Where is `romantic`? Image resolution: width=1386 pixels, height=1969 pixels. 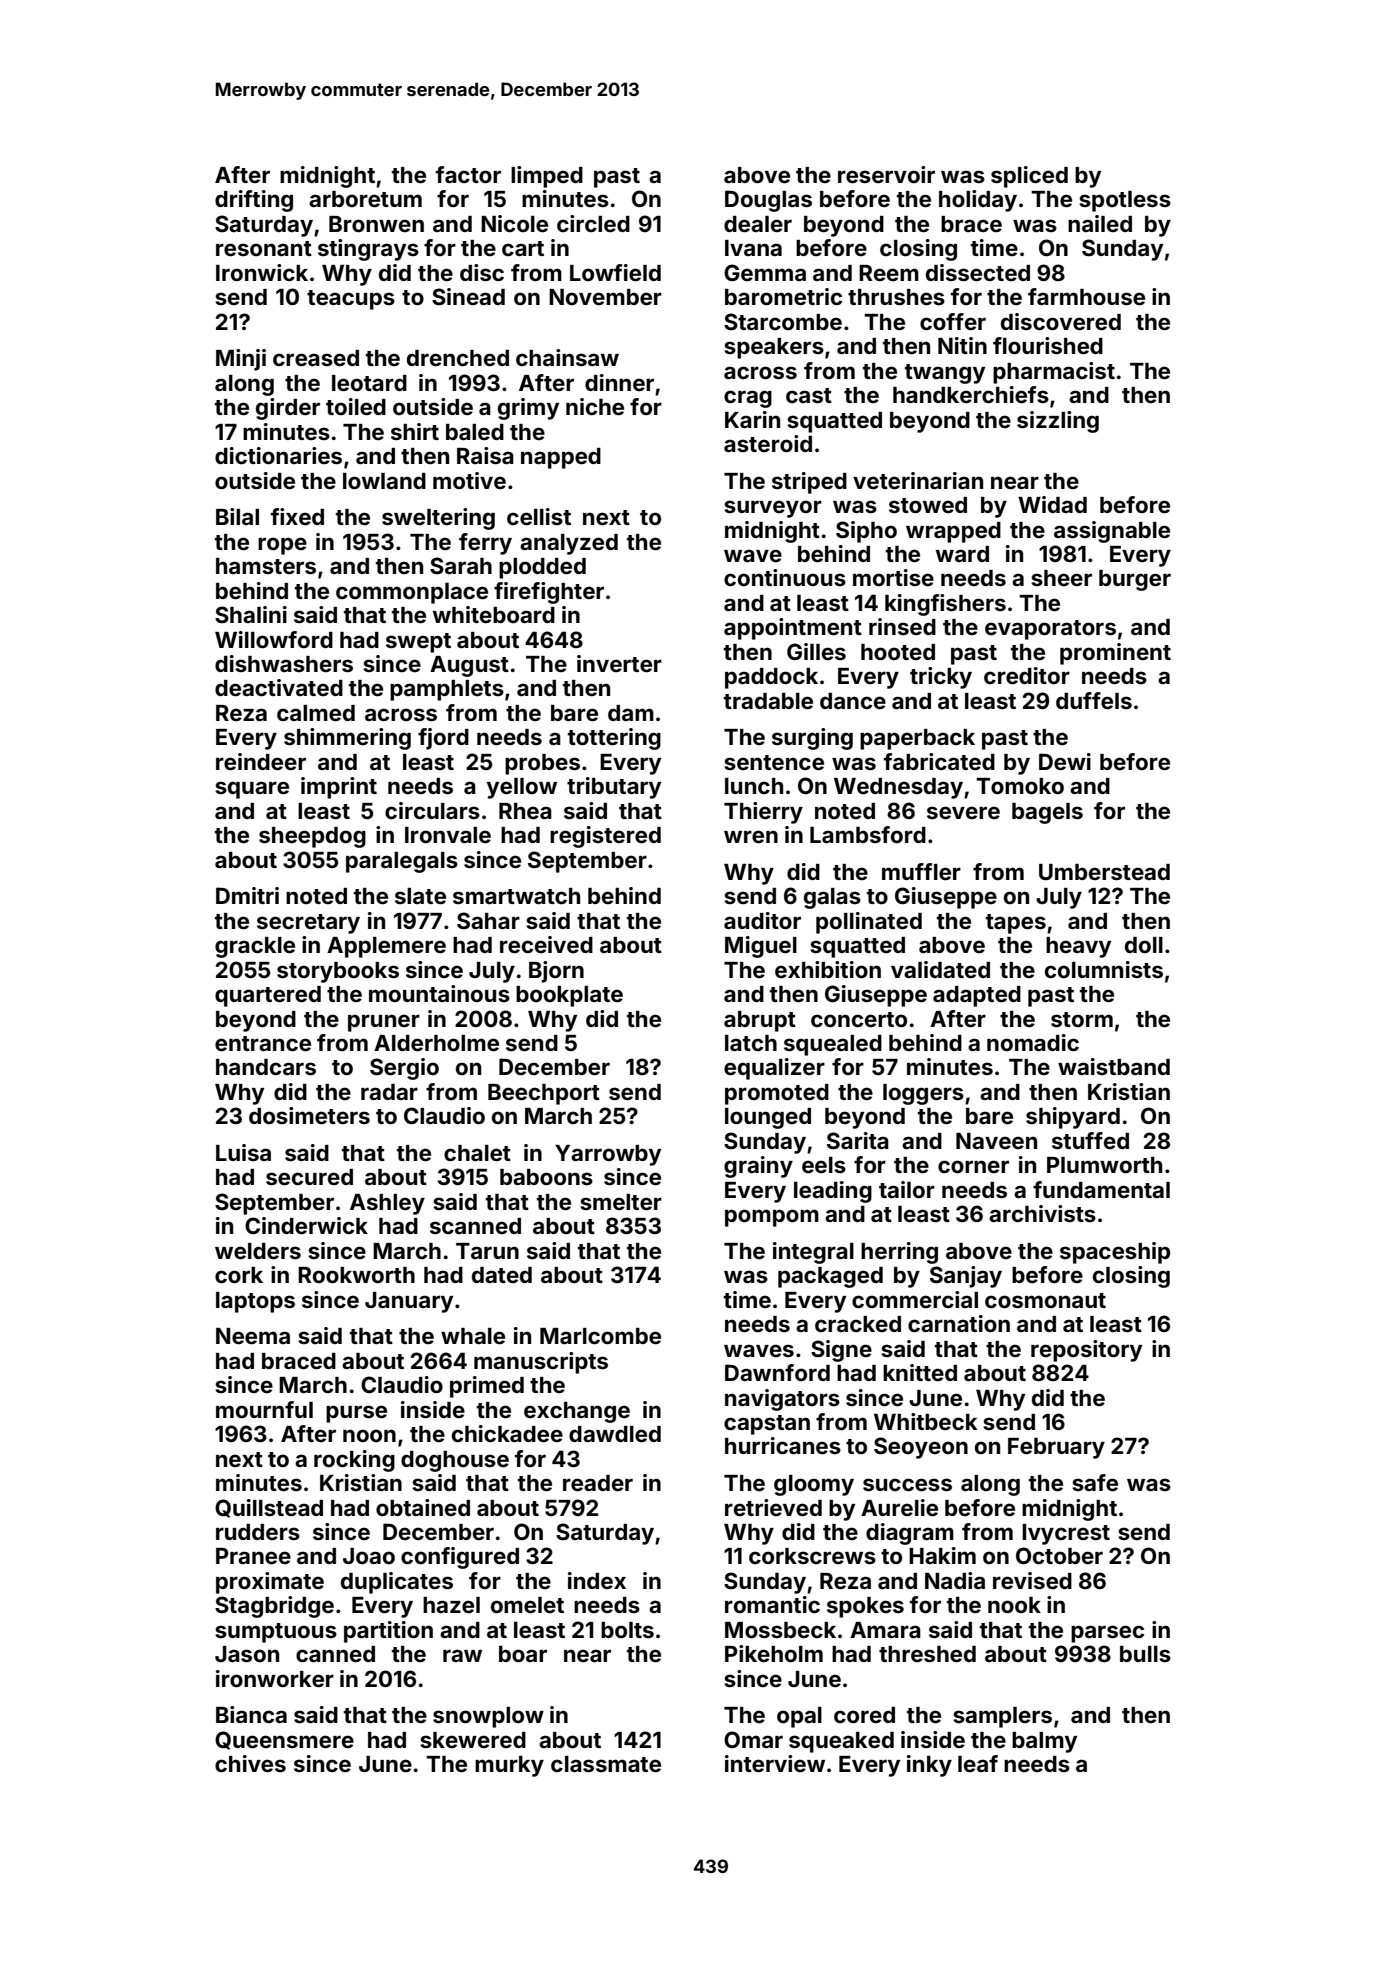
romantic is located at coordinates (772, 1604).
